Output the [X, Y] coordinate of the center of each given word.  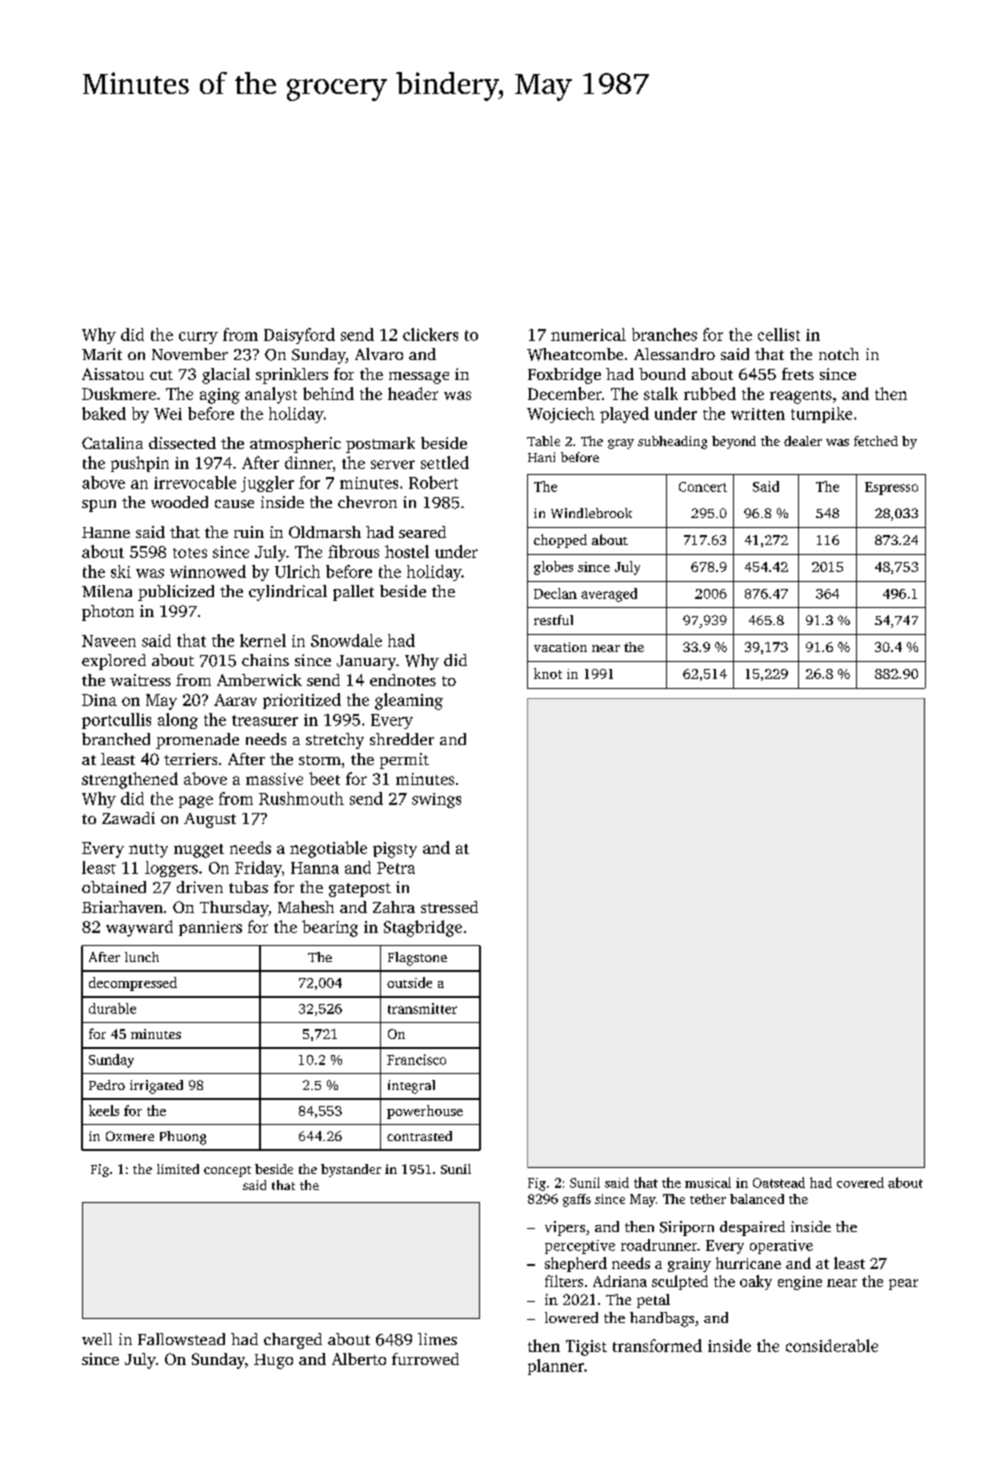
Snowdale [346, 640]
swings [436, 800]
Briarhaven [122, 907]
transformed [657, 1345]
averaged [609, 595]
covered [860, 1182]
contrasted [419, 1136]
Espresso [891, 488]
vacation [560, 647]
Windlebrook [591, 513]
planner [556, 1367]
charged [293, 1341]
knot [548, 673]
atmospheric [295, 445]
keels [104, 1110]
